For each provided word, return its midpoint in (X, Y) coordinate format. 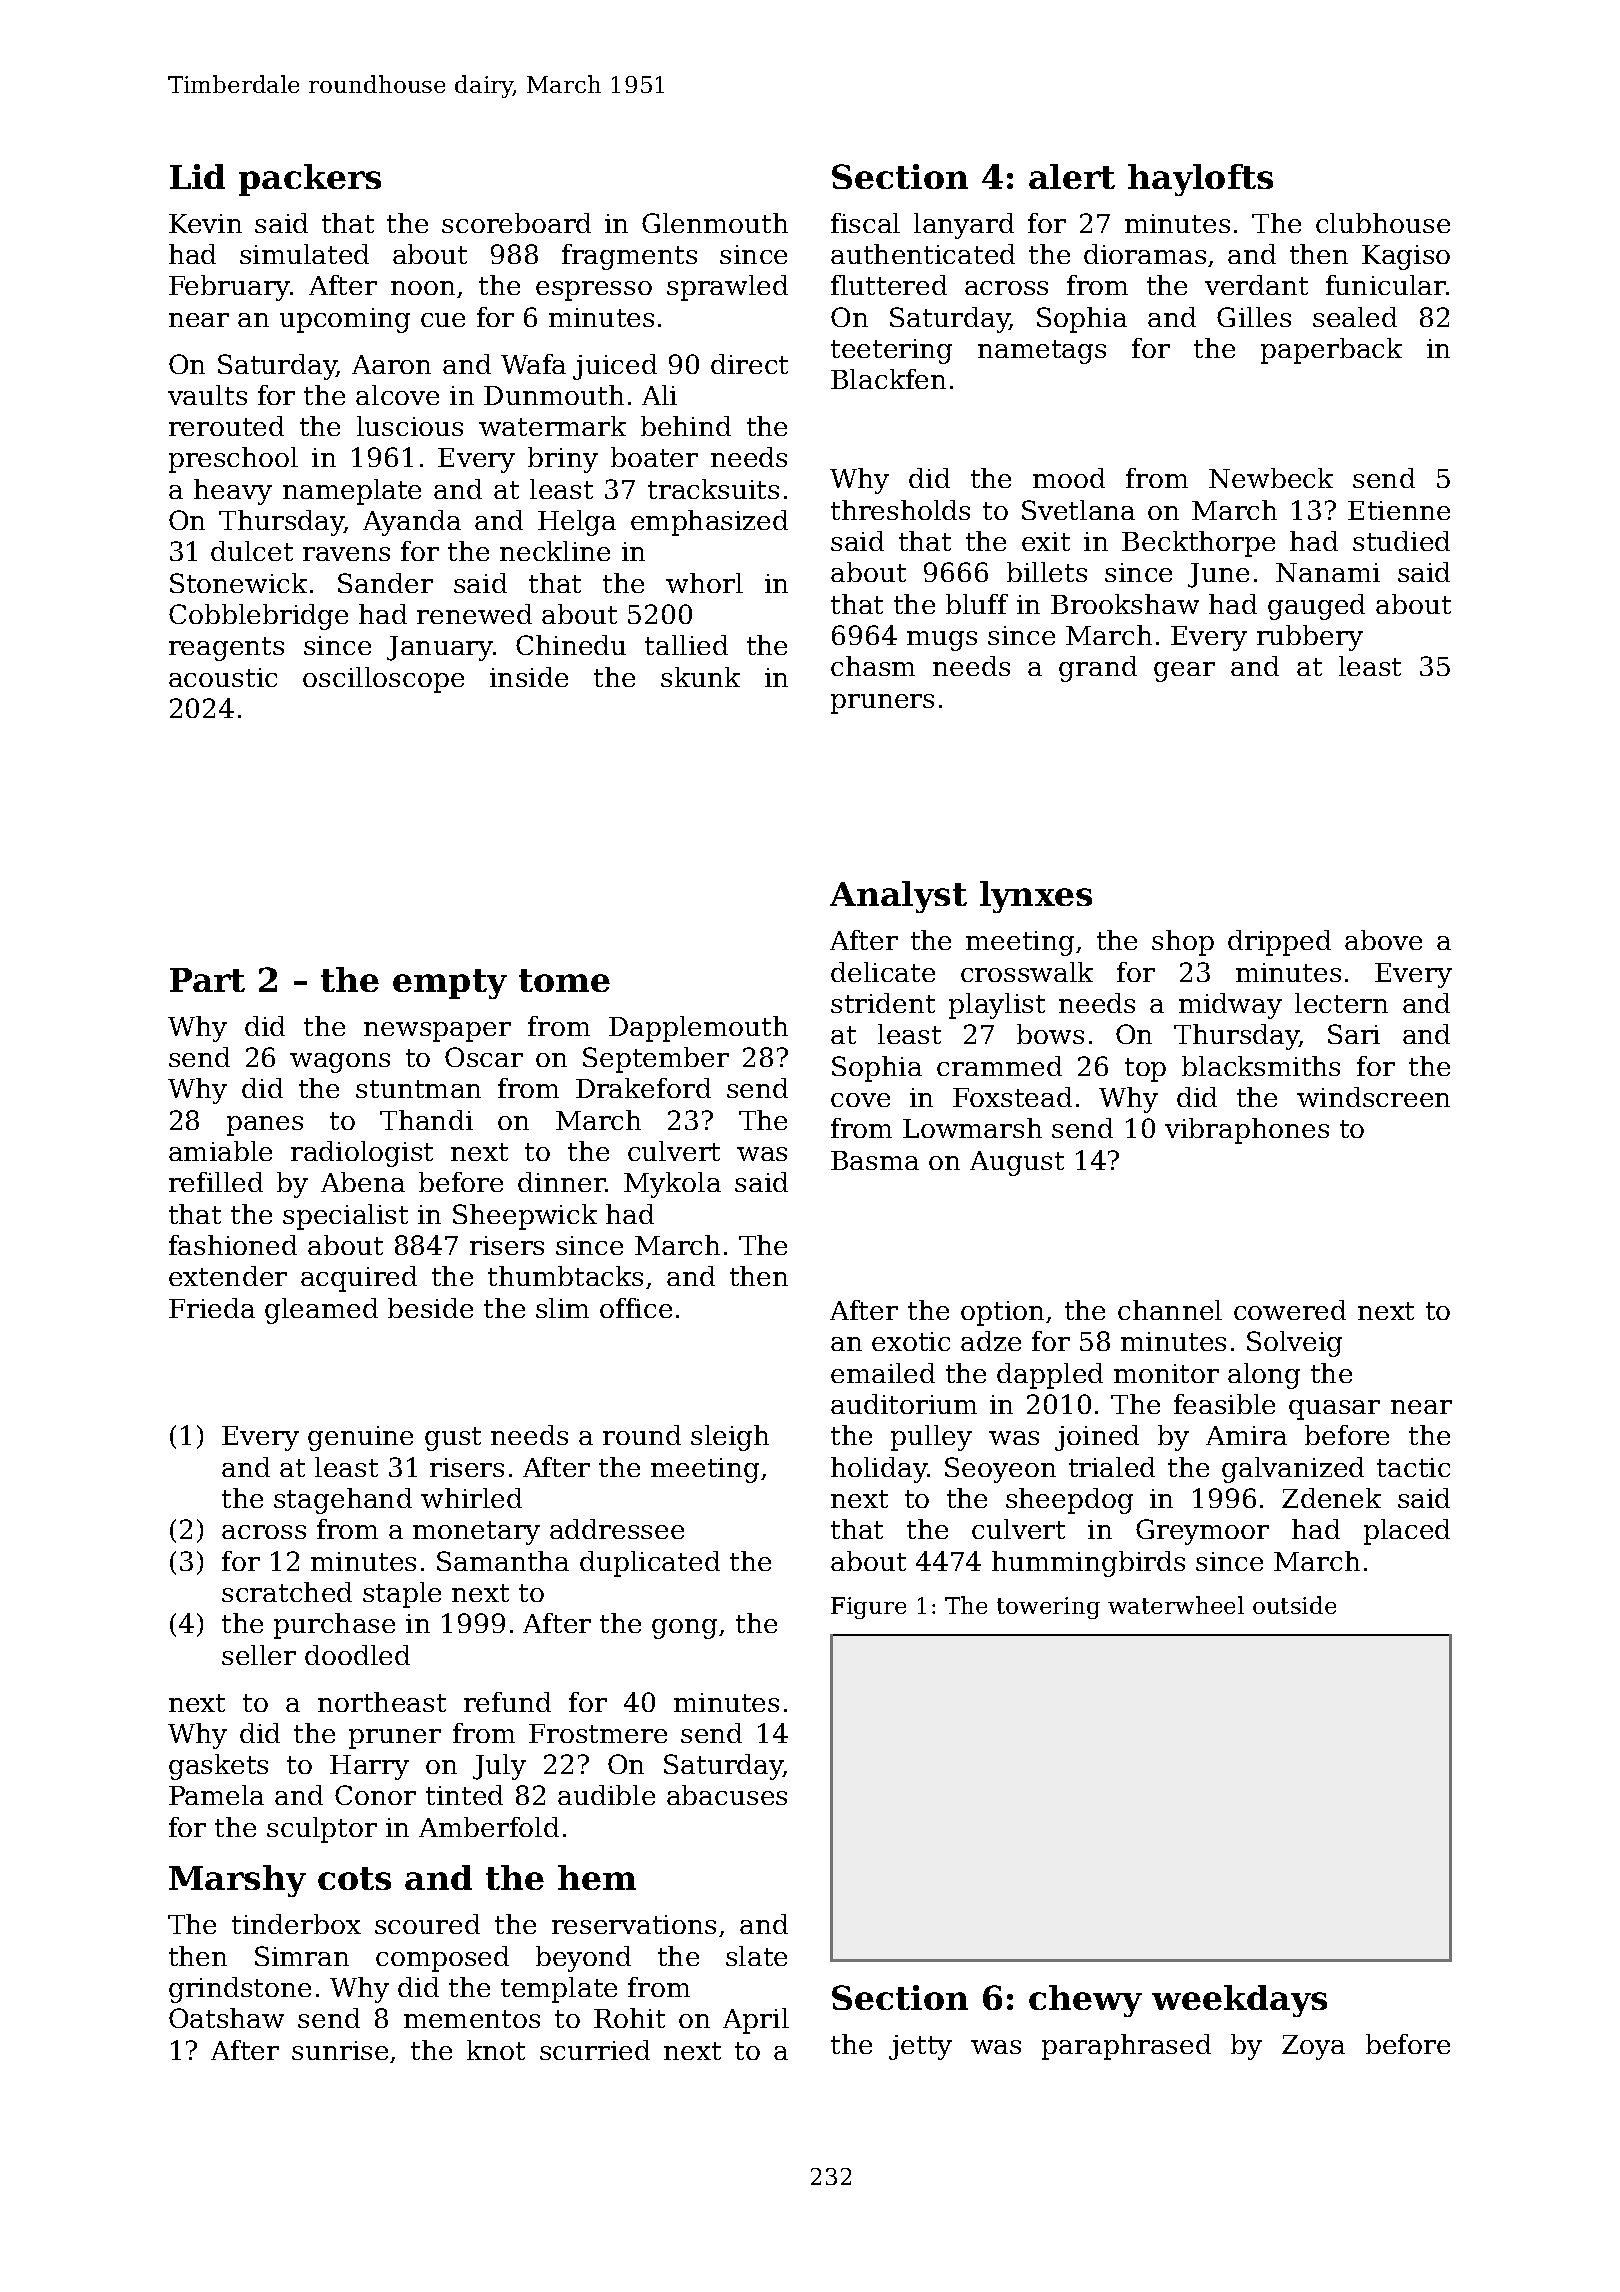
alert (1072, 176)
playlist (997, 1006)
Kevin (205, 223)
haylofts (1200, 180)
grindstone (240, 1990)
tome (564, 980)
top (1145, 1070)
